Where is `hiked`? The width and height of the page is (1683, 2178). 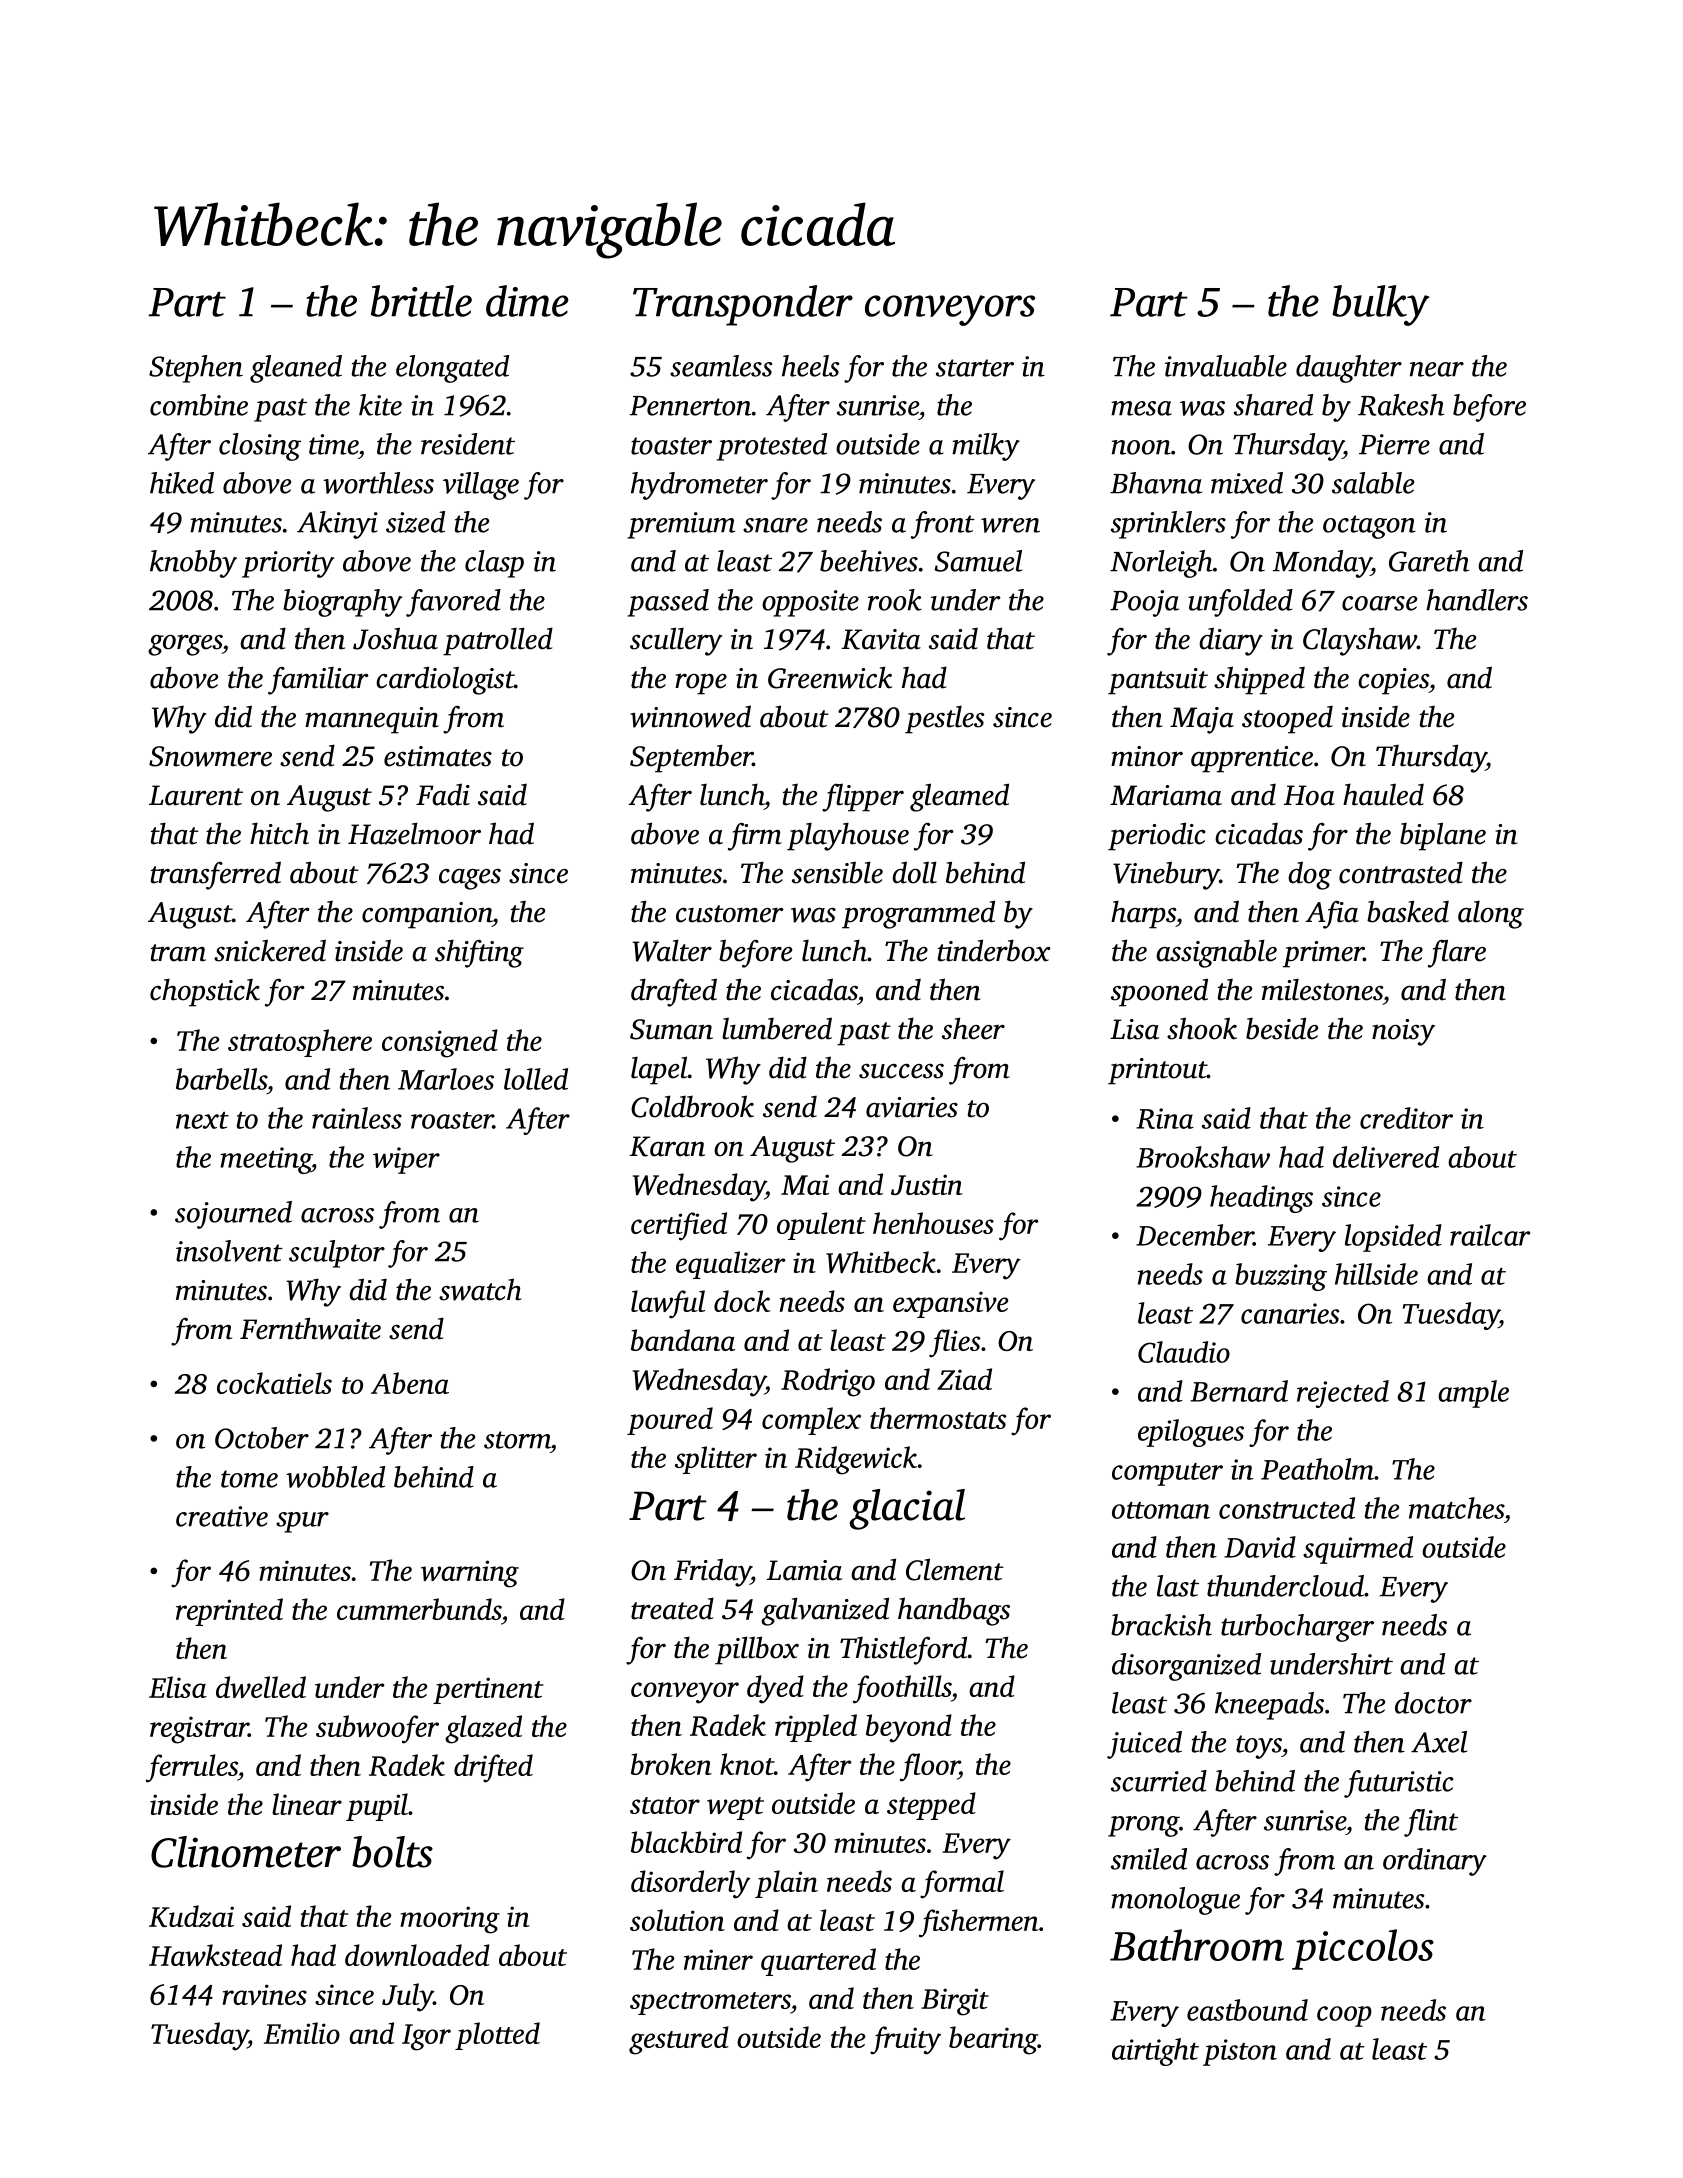
hiked is located at coordinates (182, 483).
